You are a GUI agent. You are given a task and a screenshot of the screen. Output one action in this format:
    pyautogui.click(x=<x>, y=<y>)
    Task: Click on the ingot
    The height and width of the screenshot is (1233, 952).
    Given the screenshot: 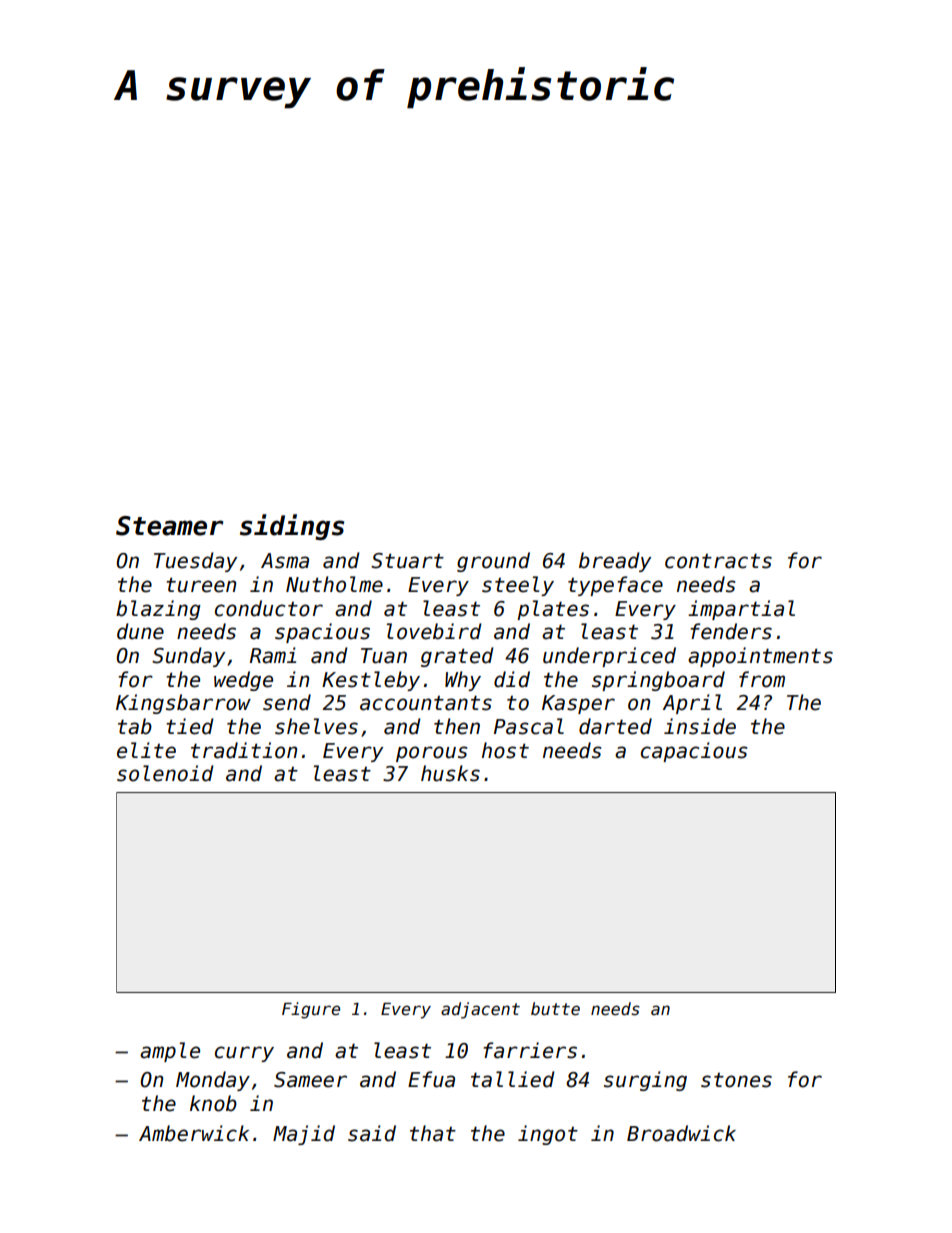 What is the action you would take?
    pyautogui.click(x=548, y=1135)
